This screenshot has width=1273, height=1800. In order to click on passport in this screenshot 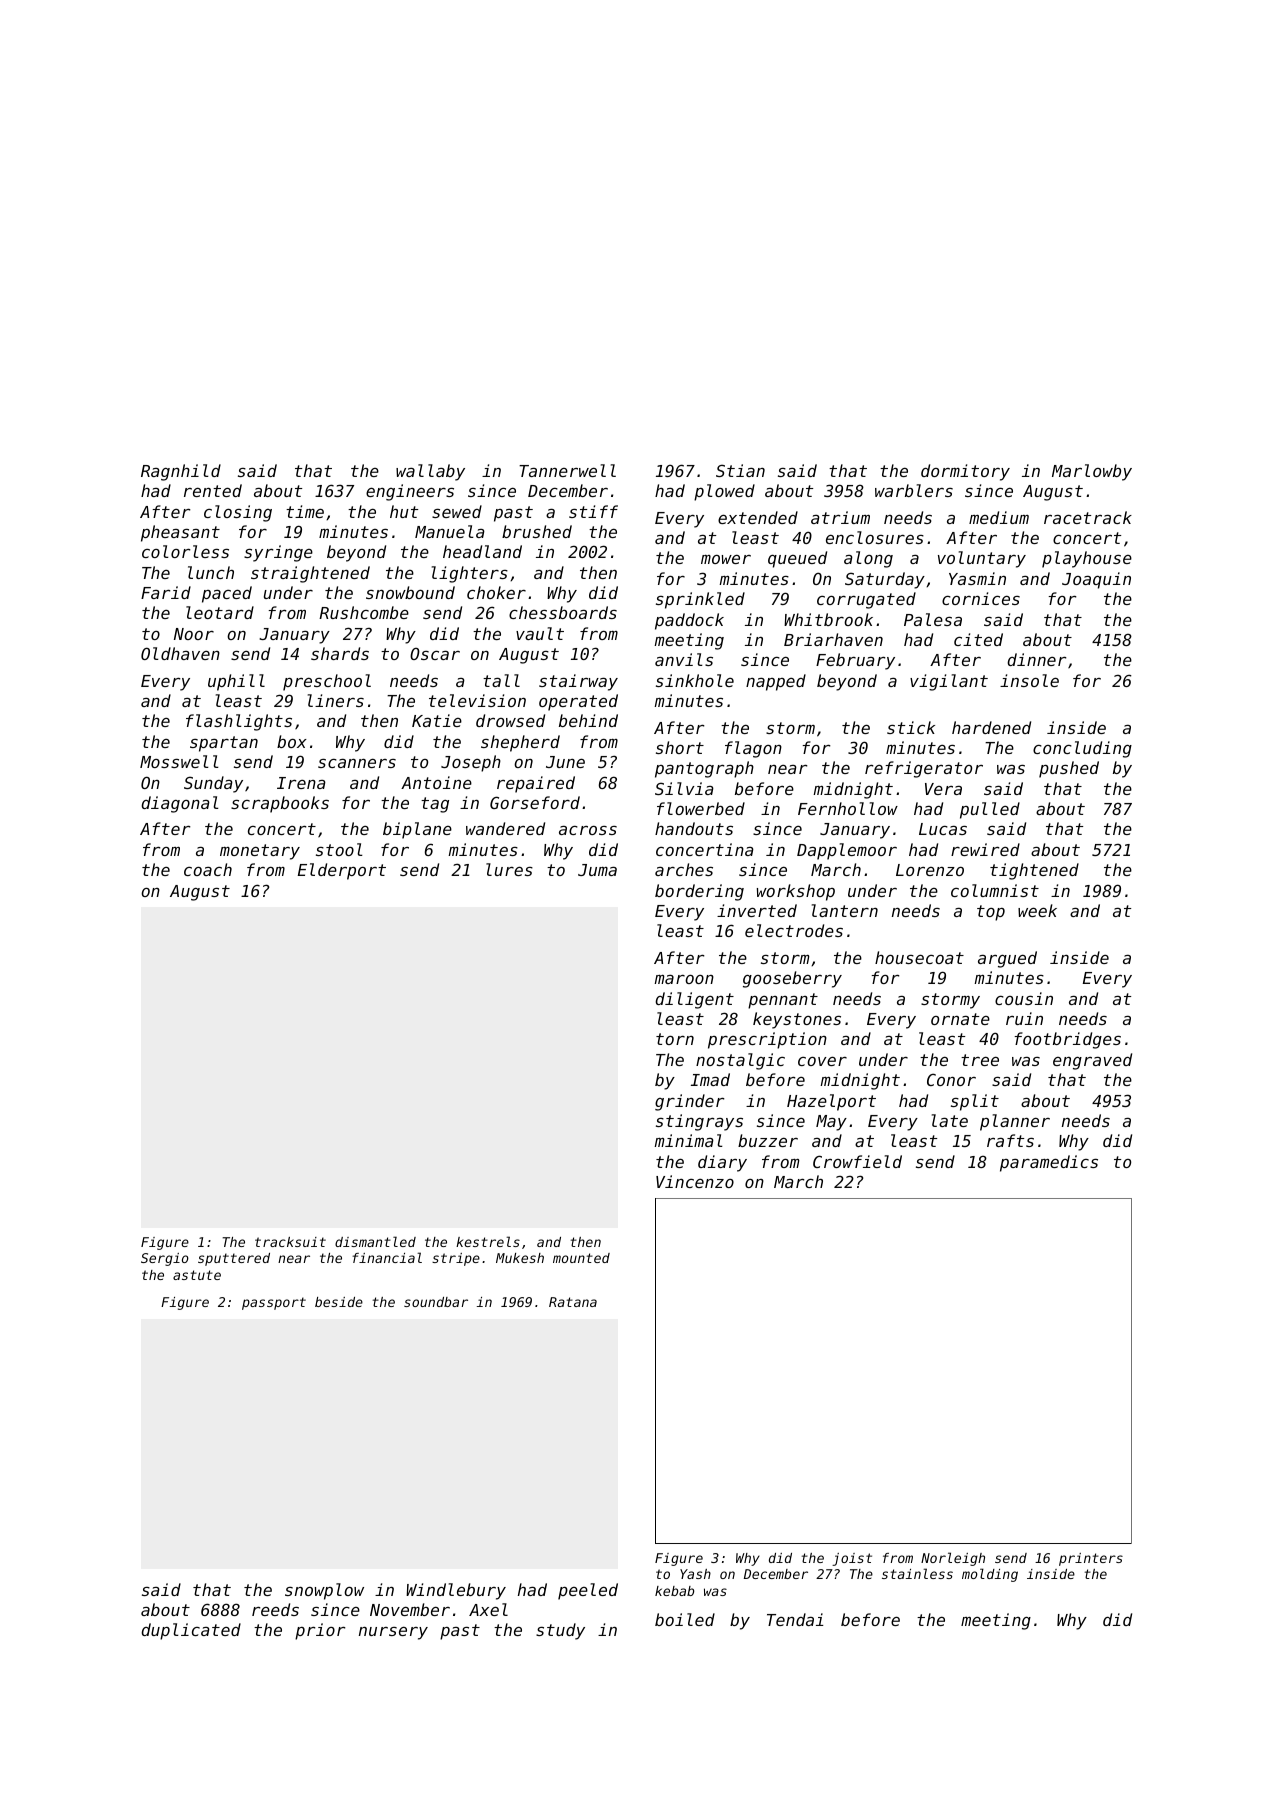, I will do `click(274, 1303)`.
